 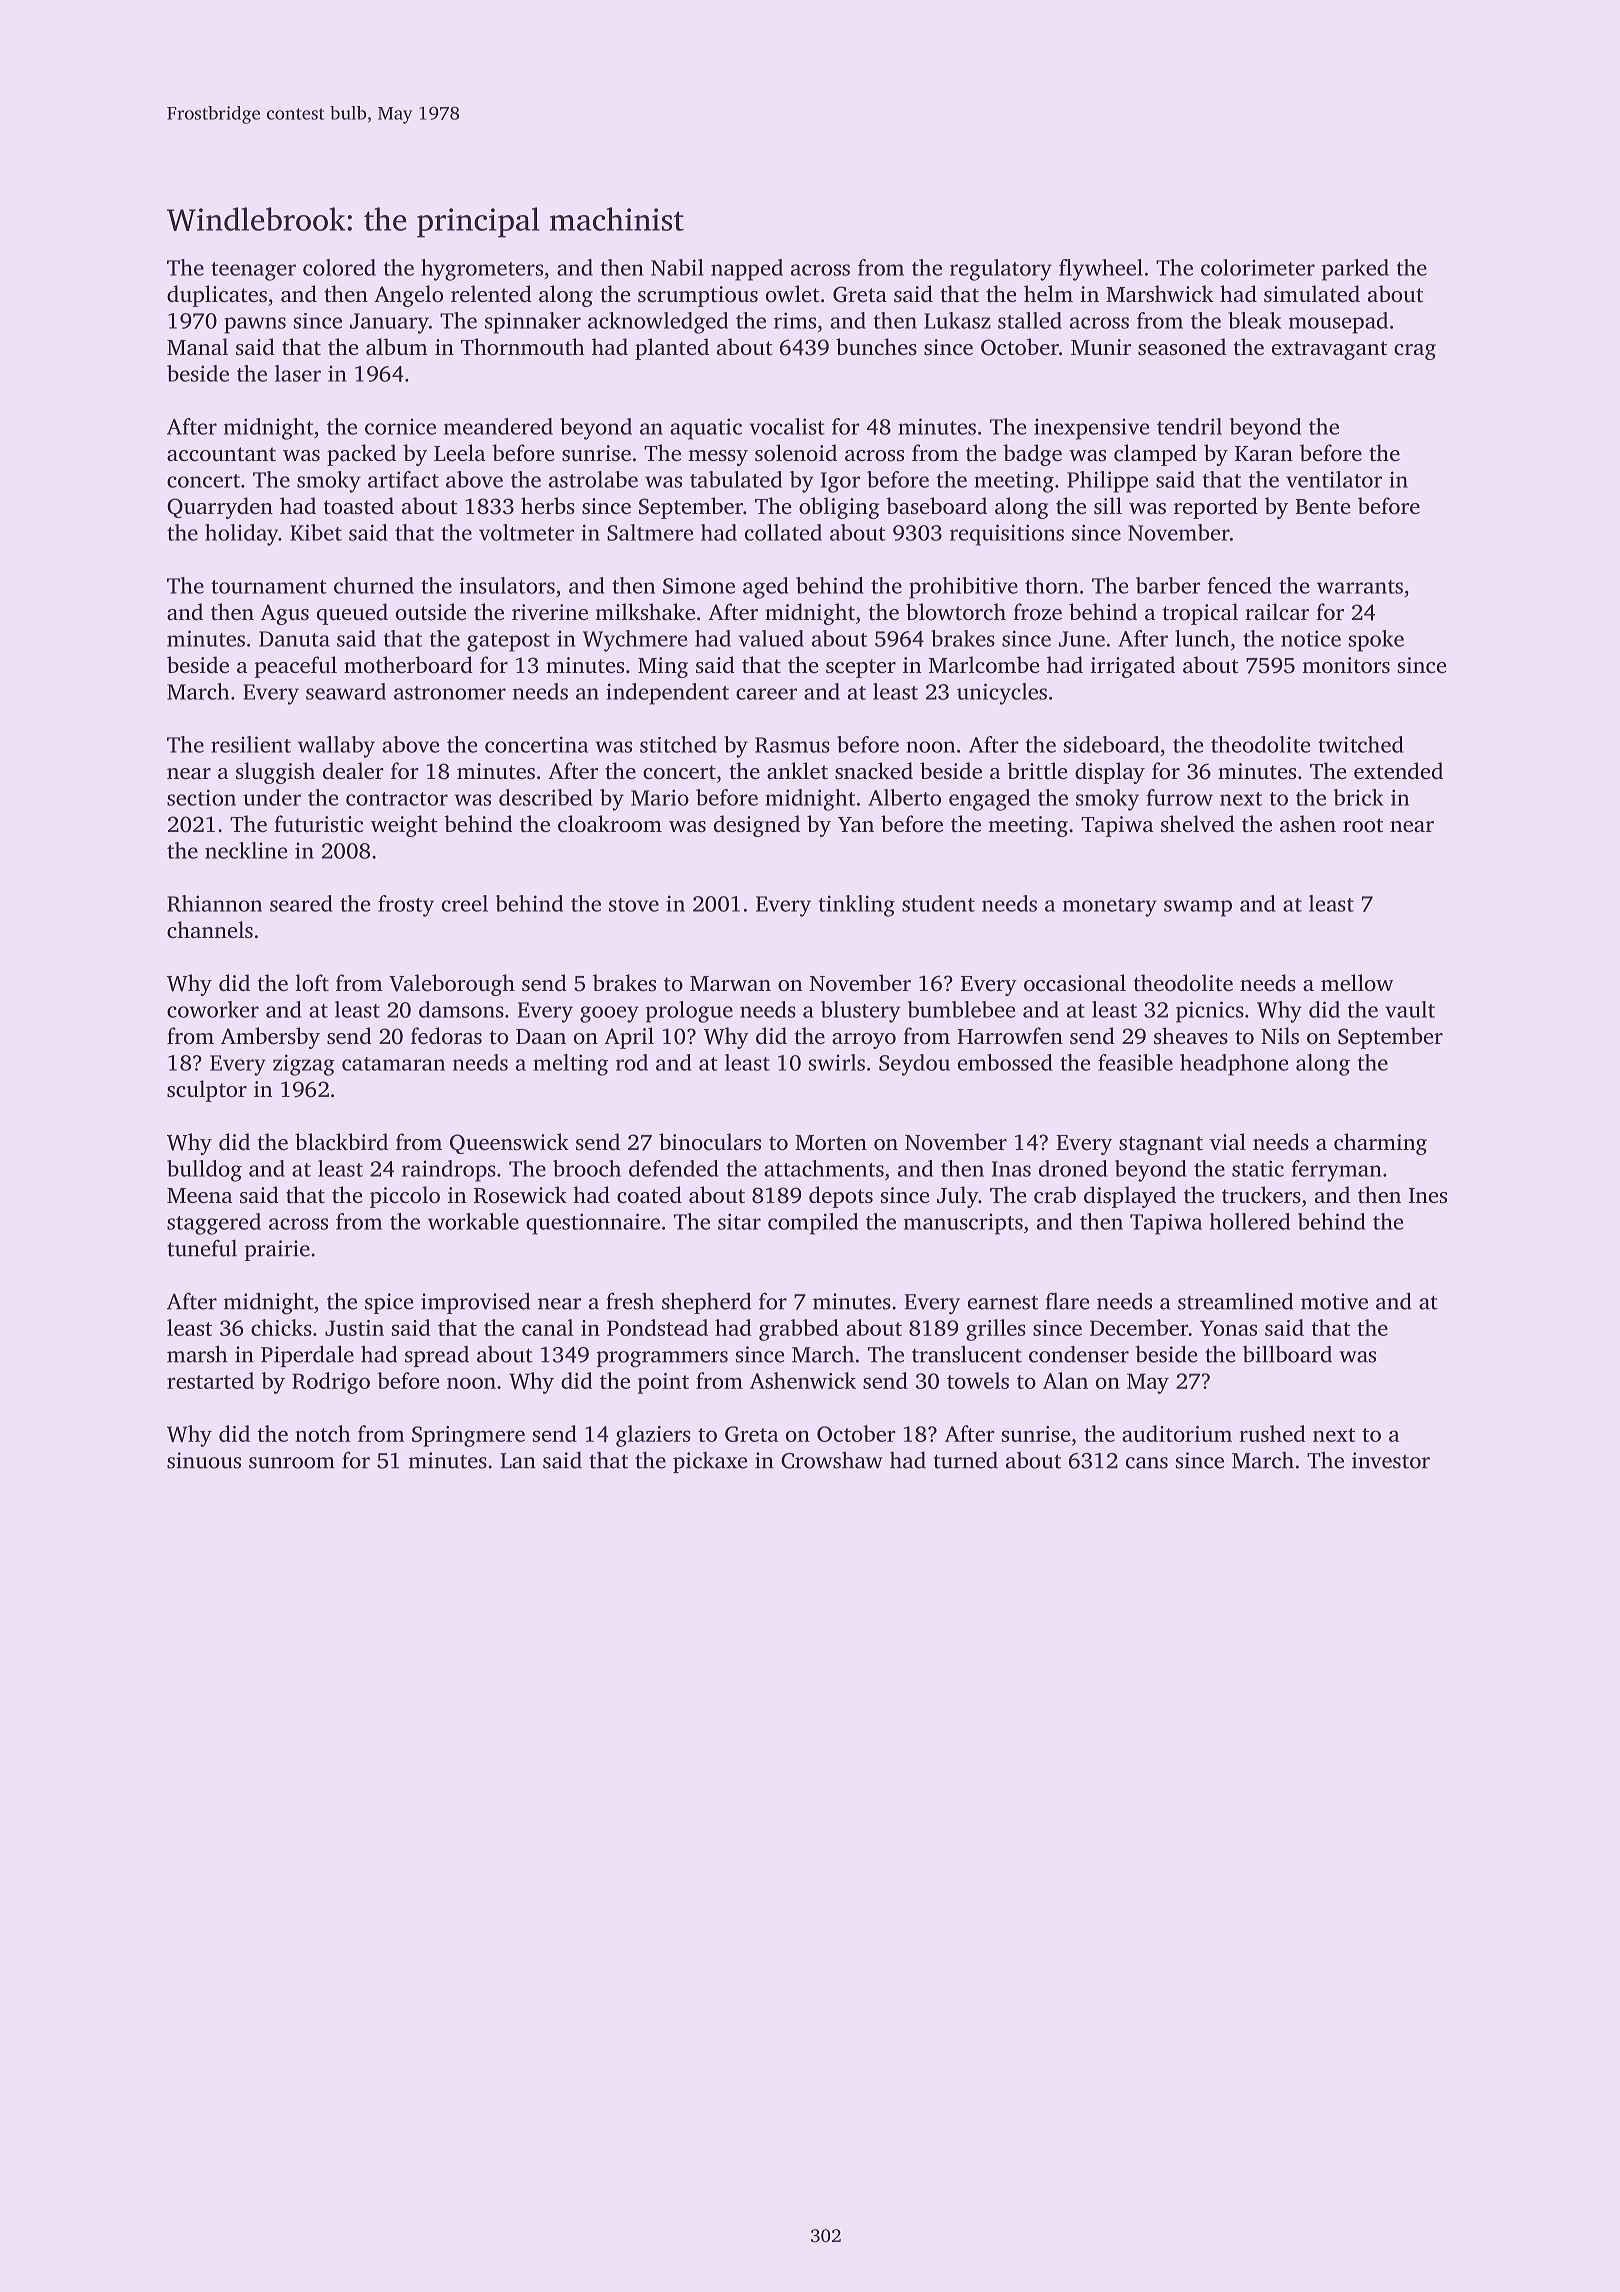 I want to click on sinuous, so click(x=204, y=1460).
